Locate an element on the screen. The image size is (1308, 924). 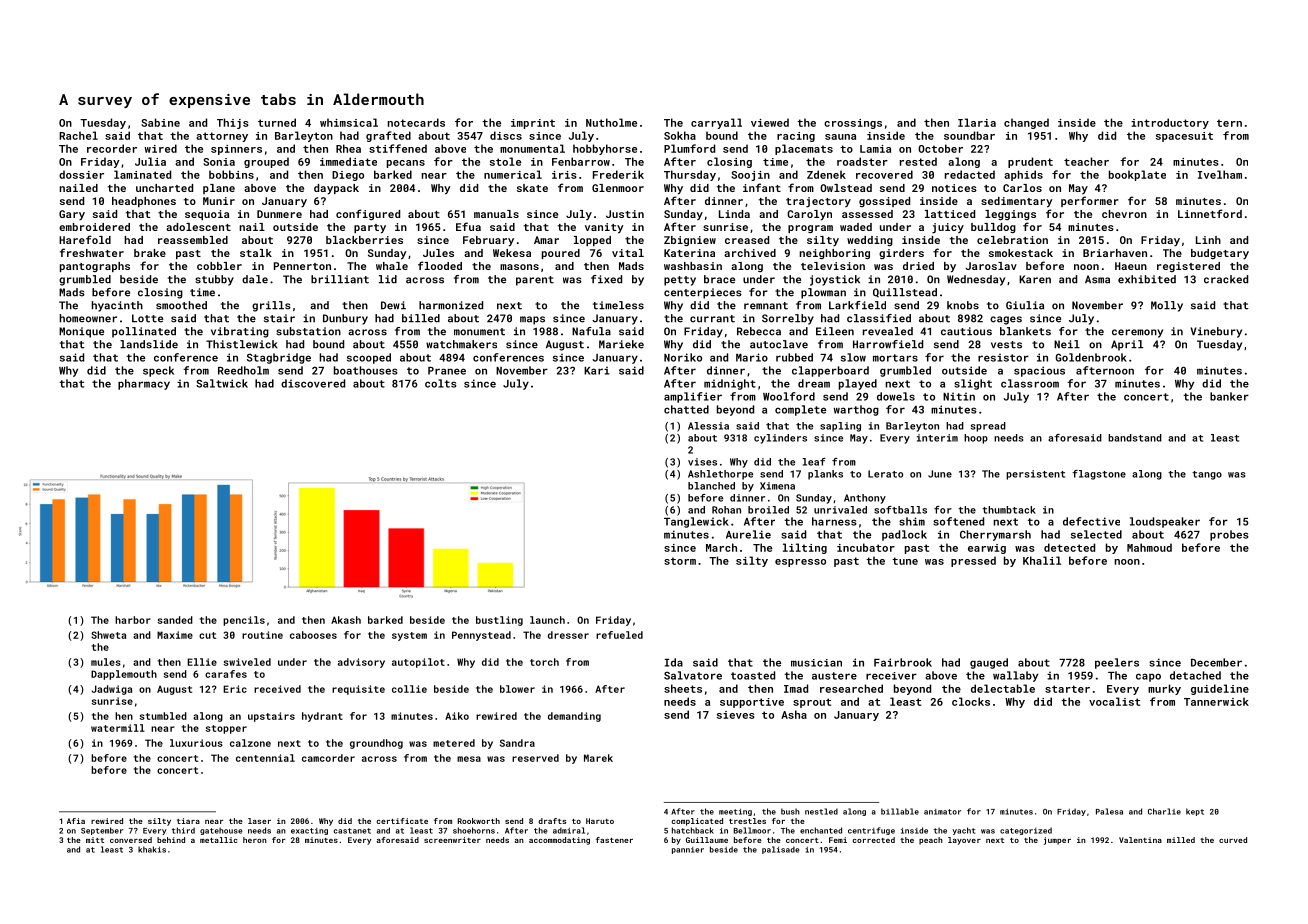
cracked is located at coordinates (1226, 279).
